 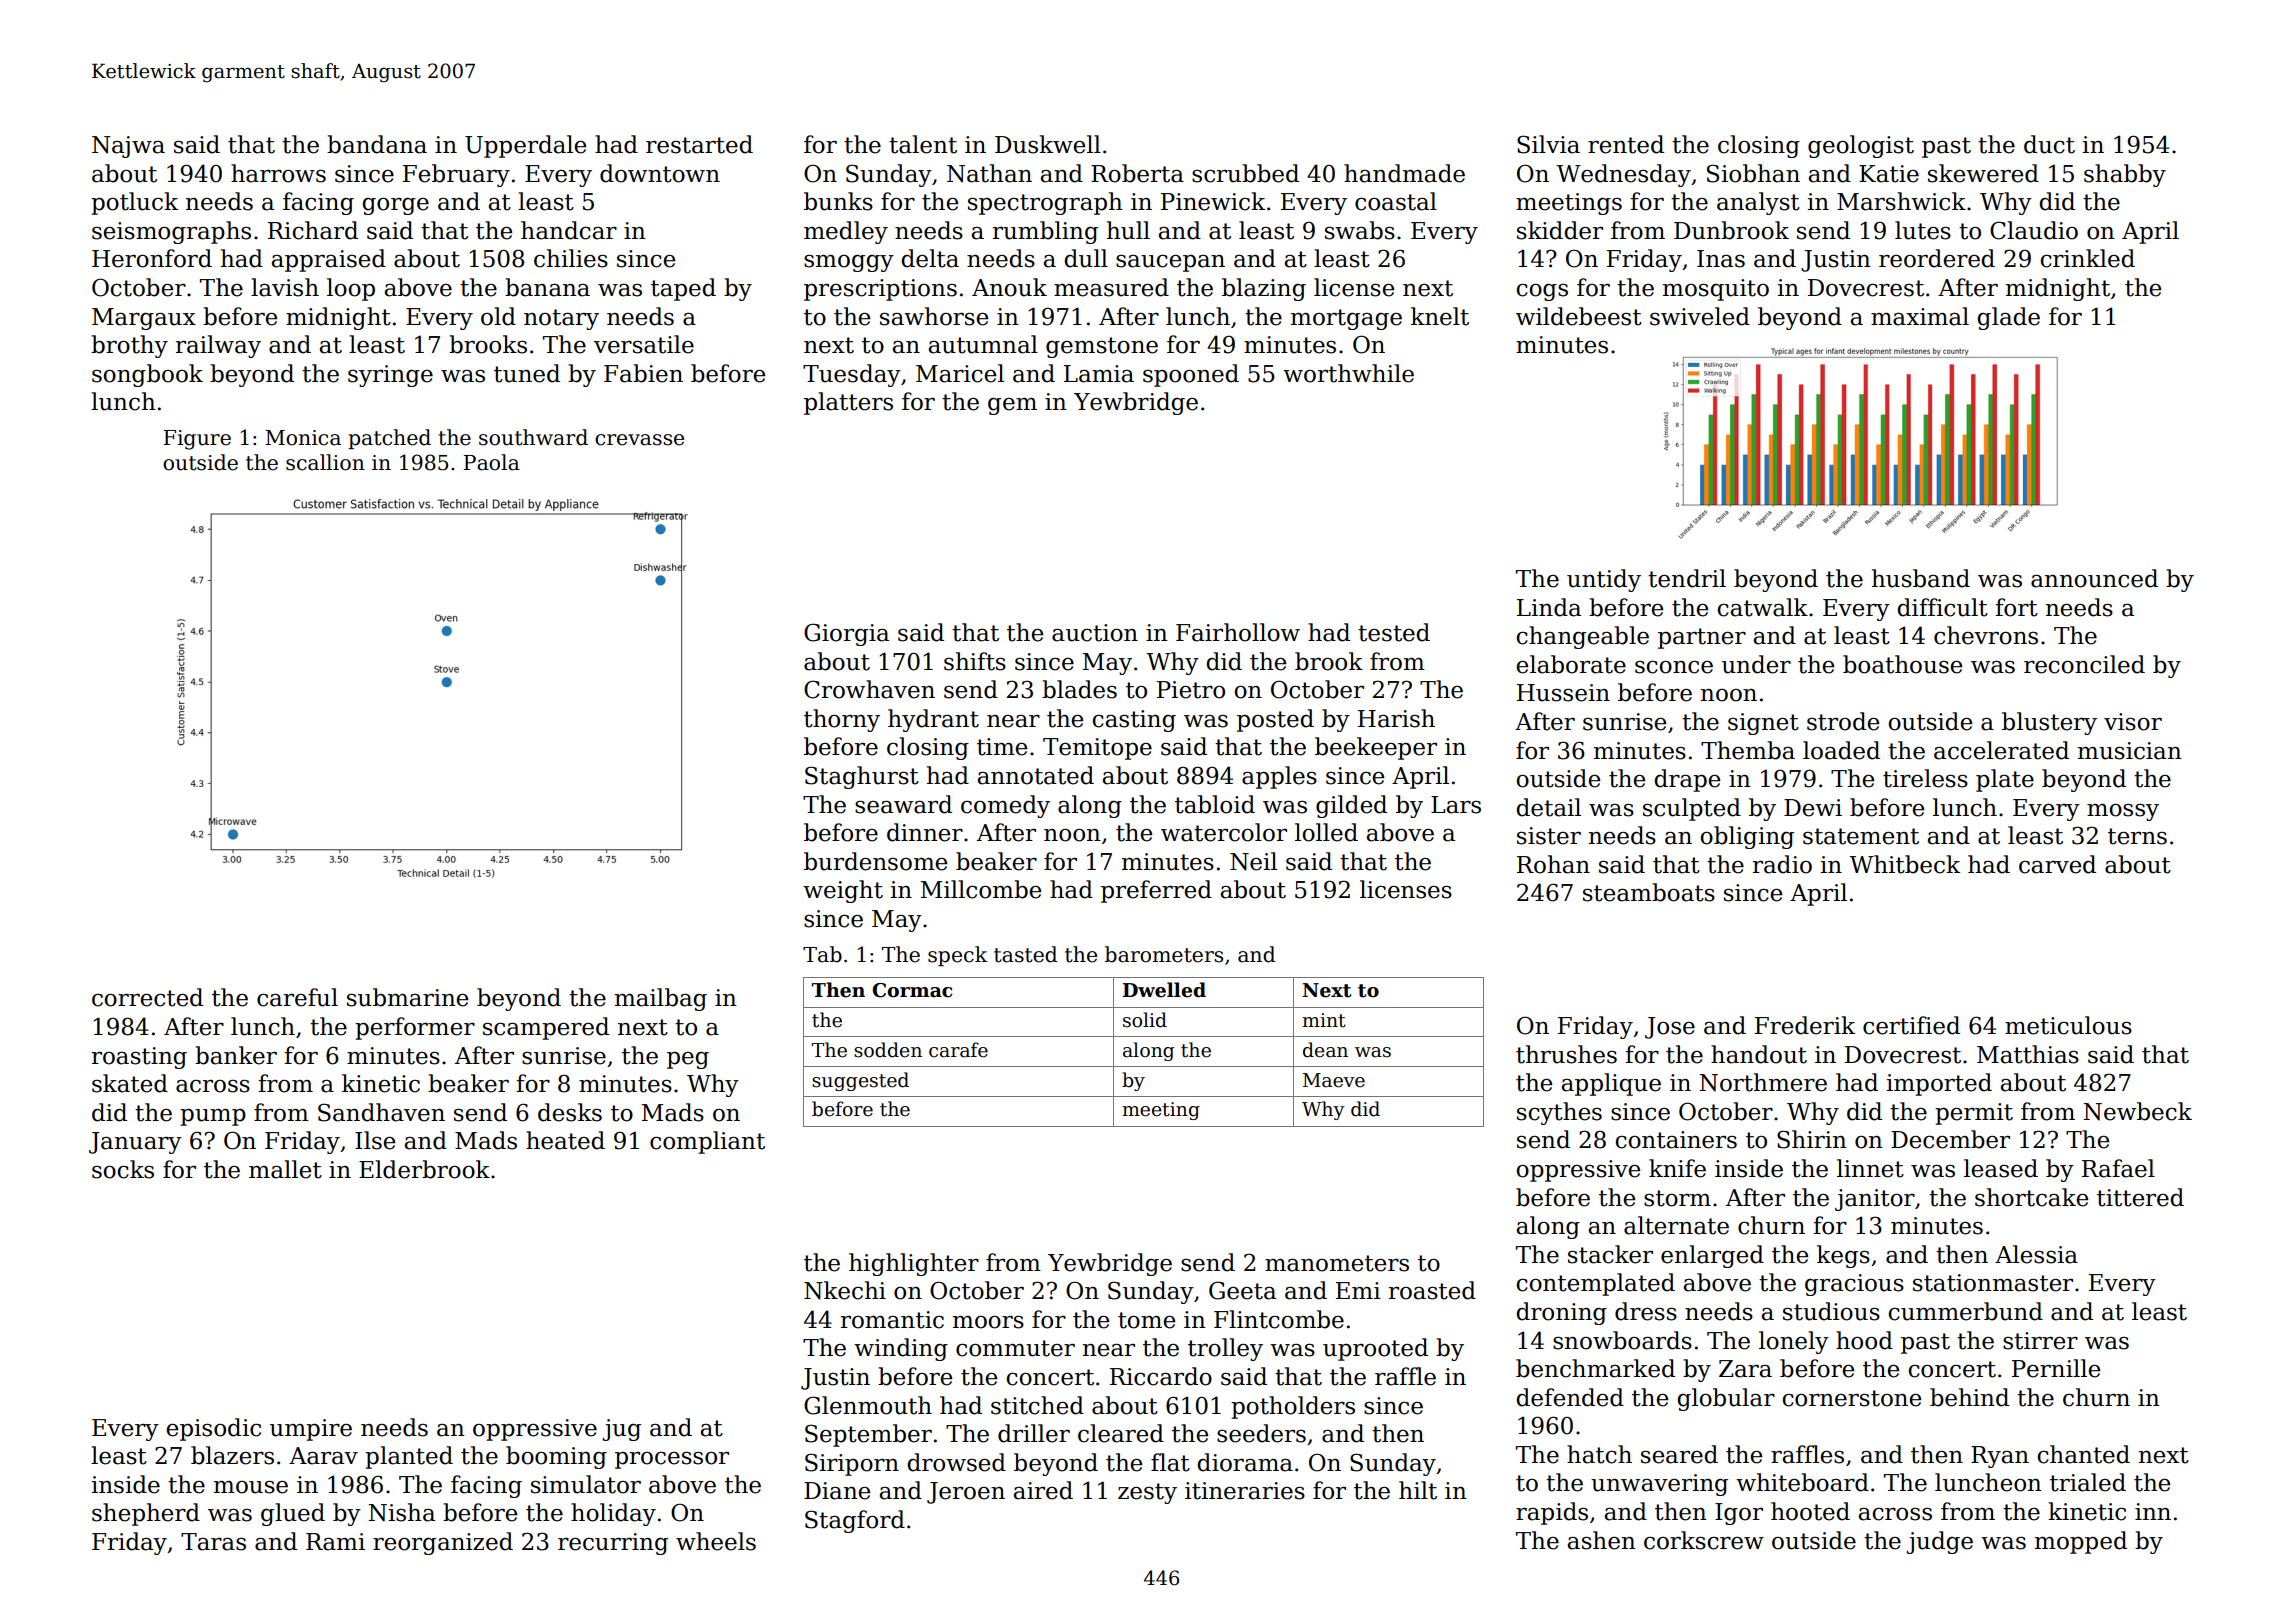 What do you see at coordinates (147, 997) in the screenshot?
I see `corrected` at bounding box center [147, 997].
